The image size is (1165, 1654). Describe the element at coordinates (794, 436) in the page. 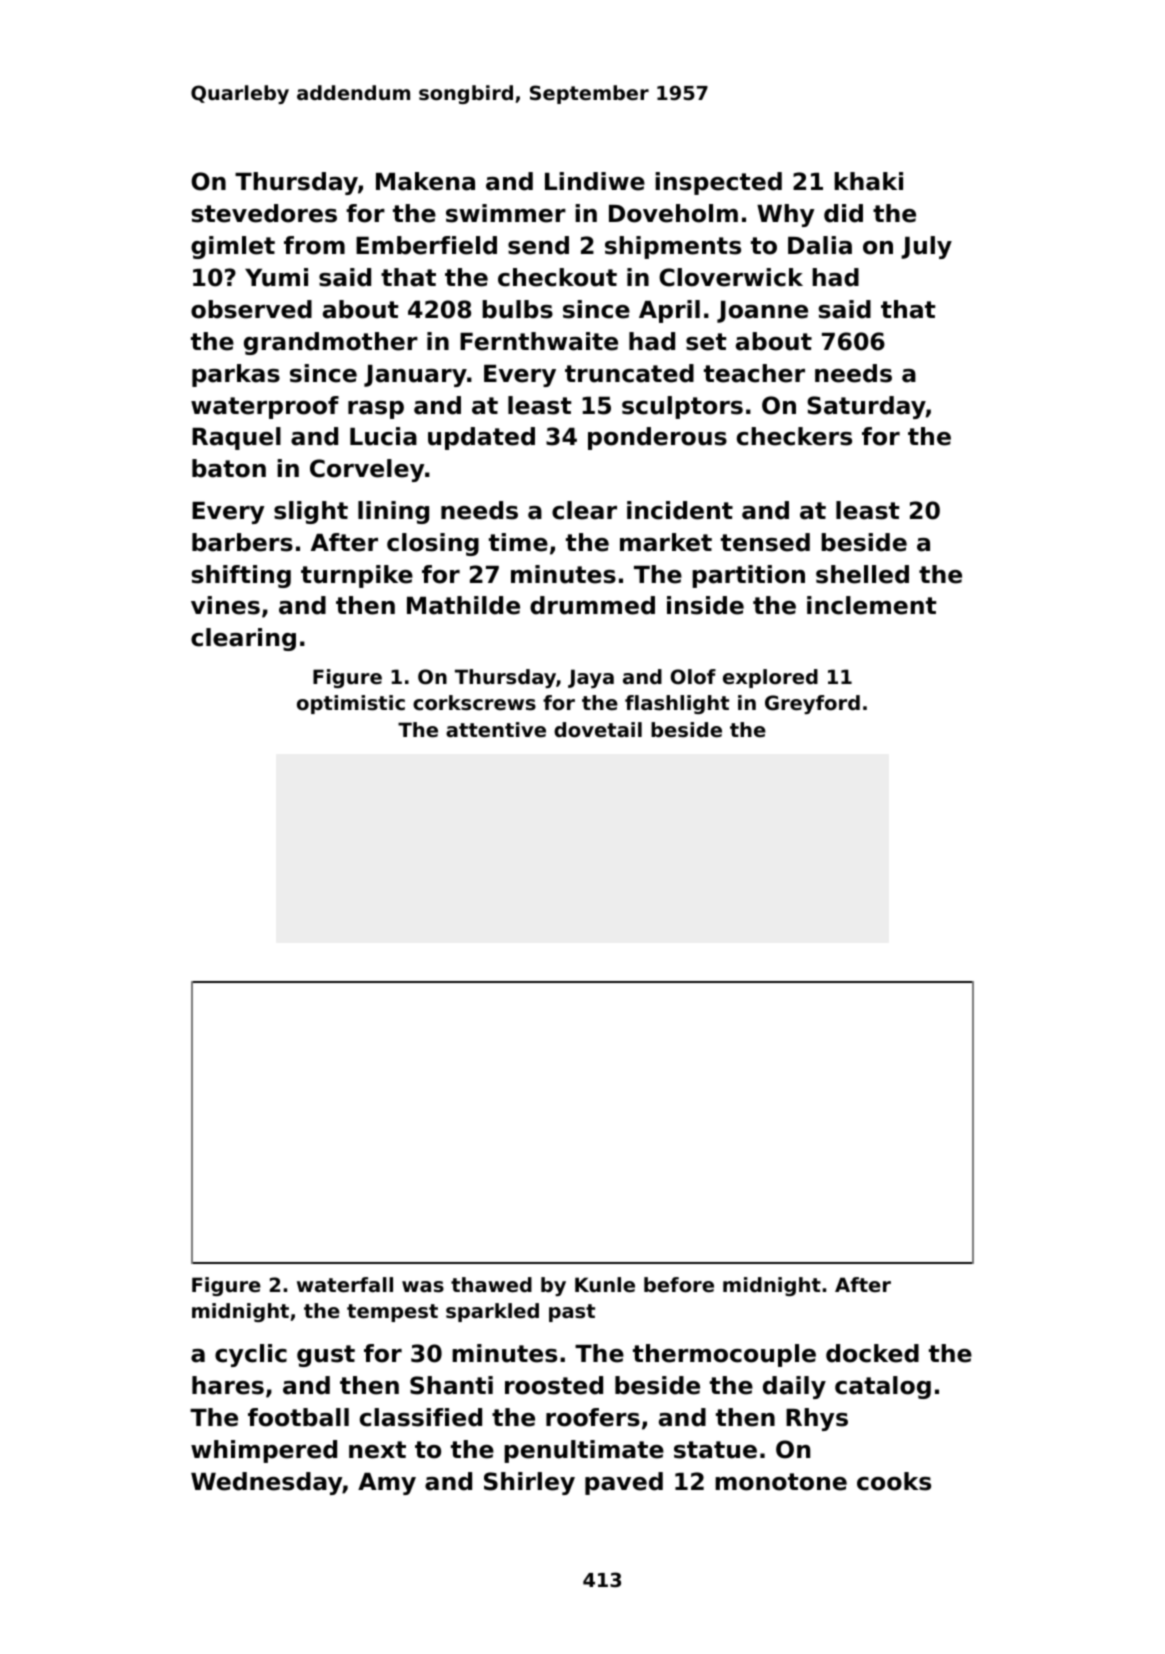

I see `checkers` at that location.
